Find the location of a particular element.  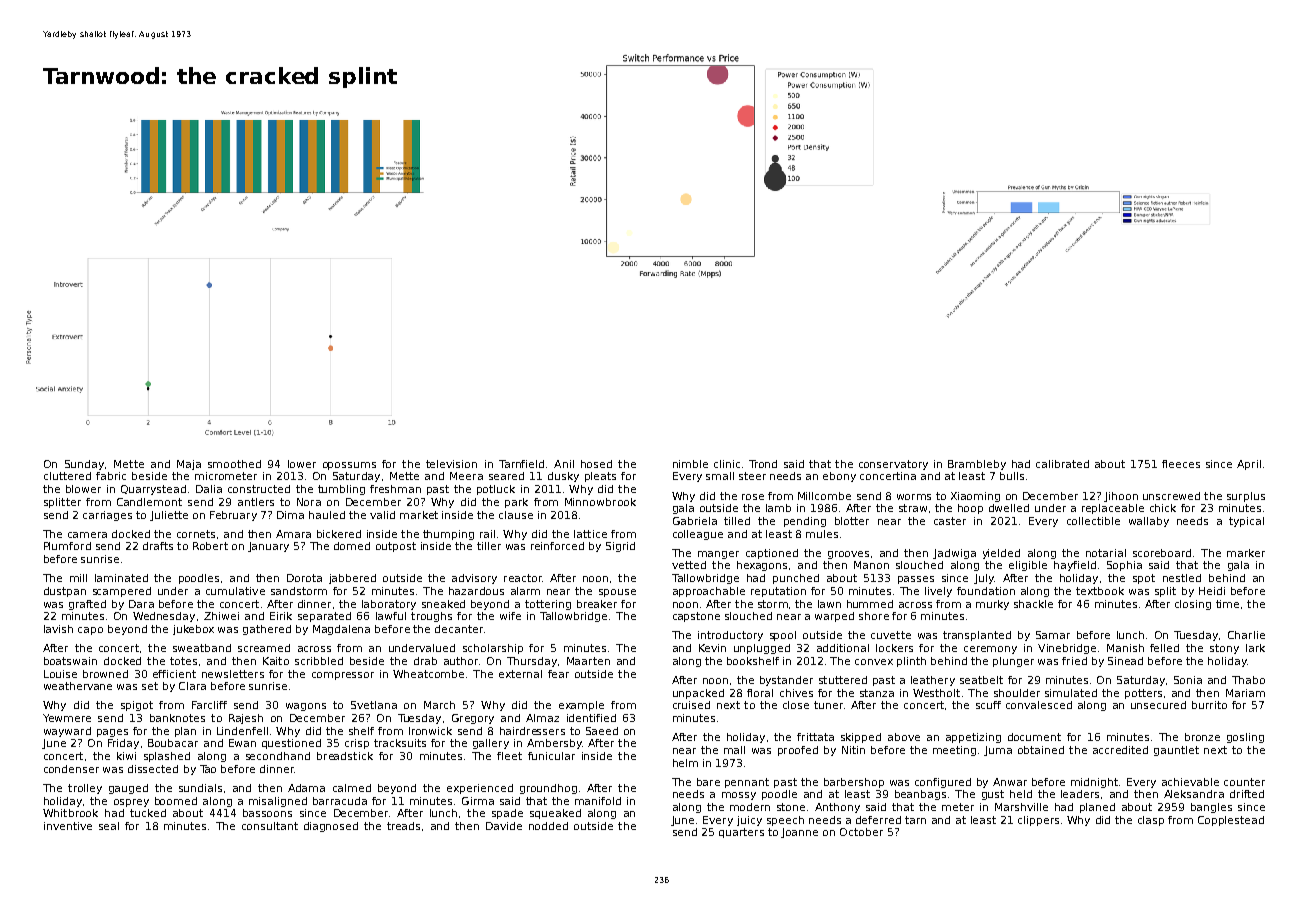

freshman is located at coordinates (395, 489).
